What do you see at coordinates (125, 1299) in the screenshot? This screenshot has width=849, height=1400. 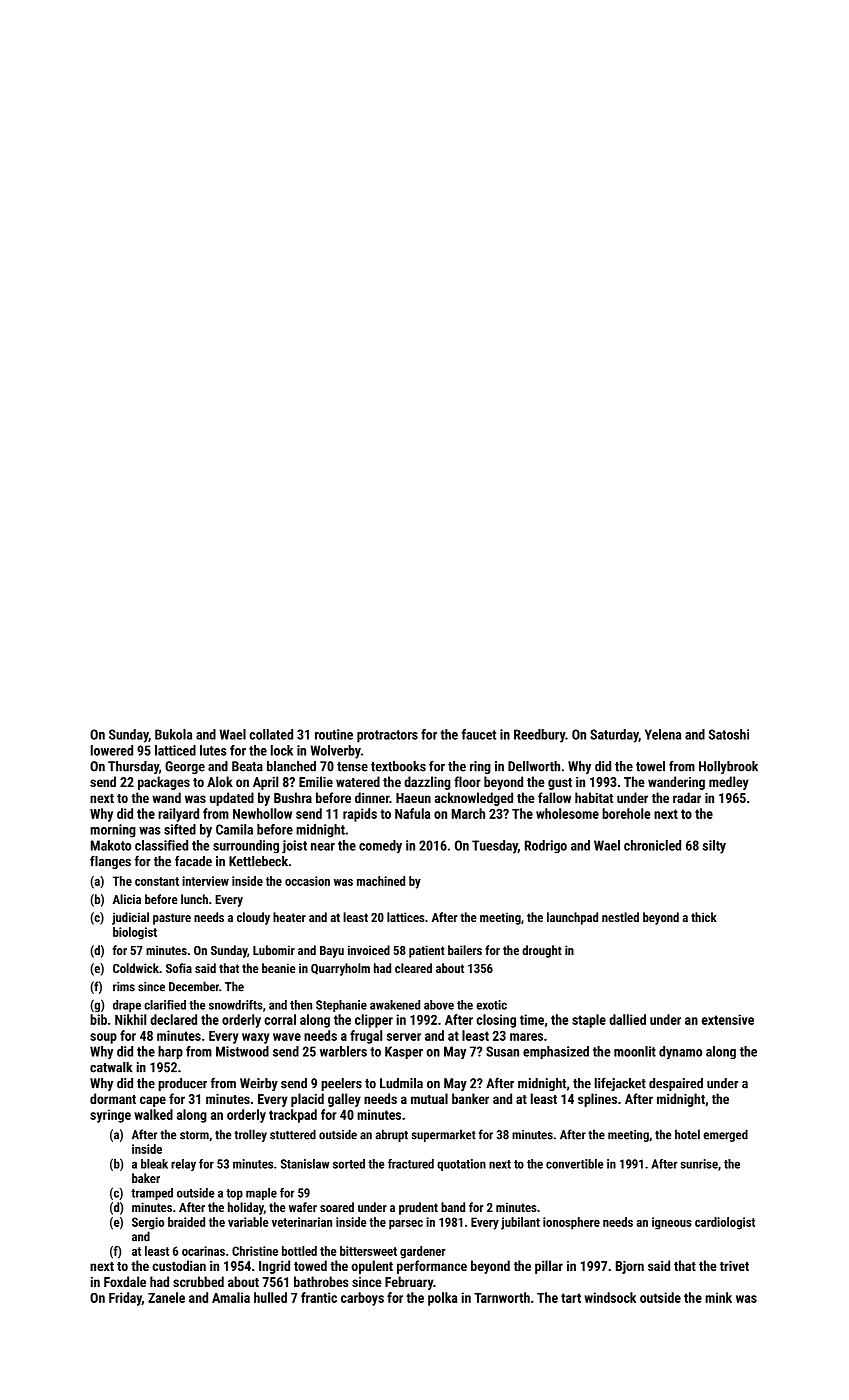 I see `Friday` at bounding box center [125, 1299].
